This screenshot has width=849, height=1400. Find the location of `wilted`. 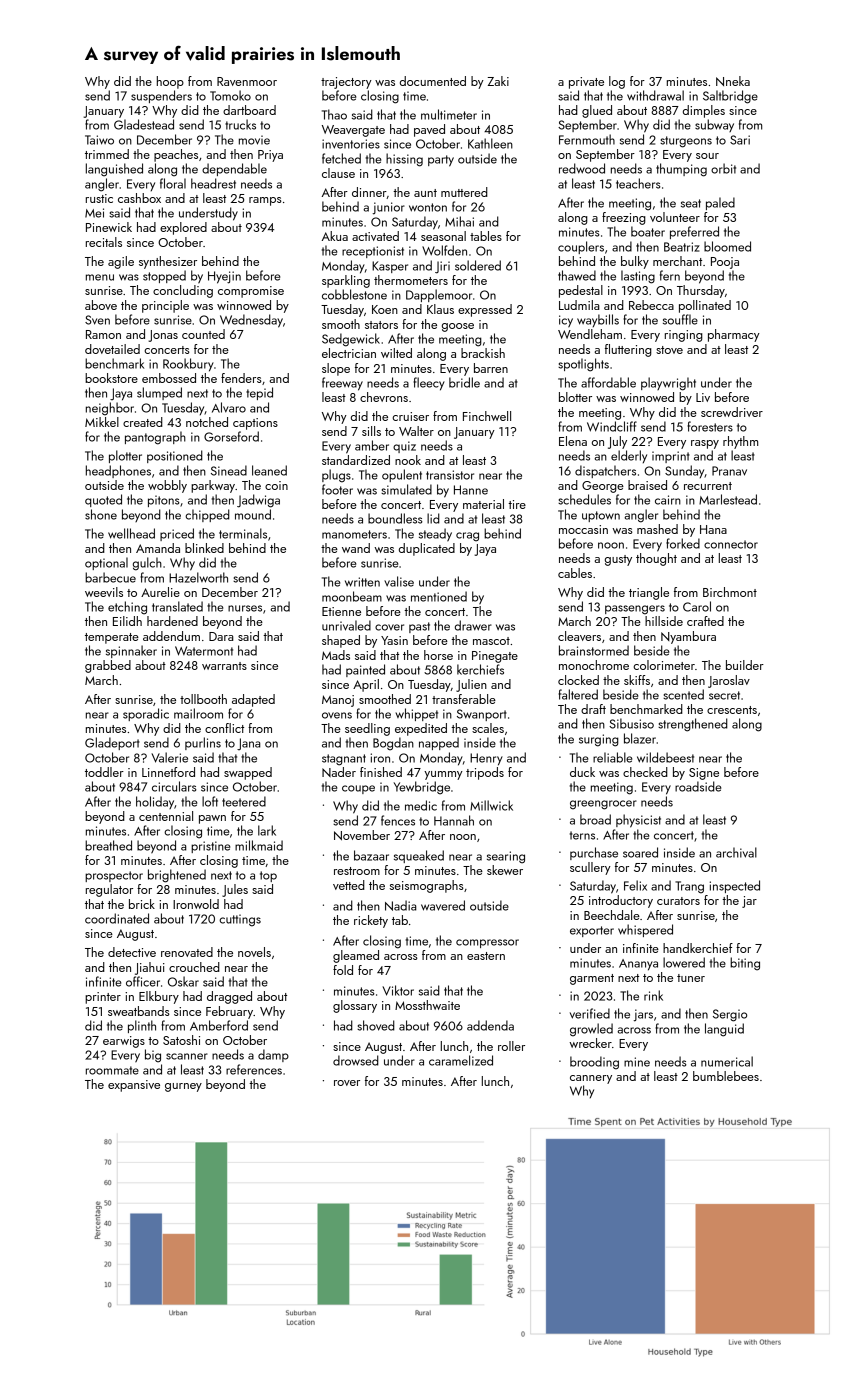

wilted is located at coordinates (396, 353).
